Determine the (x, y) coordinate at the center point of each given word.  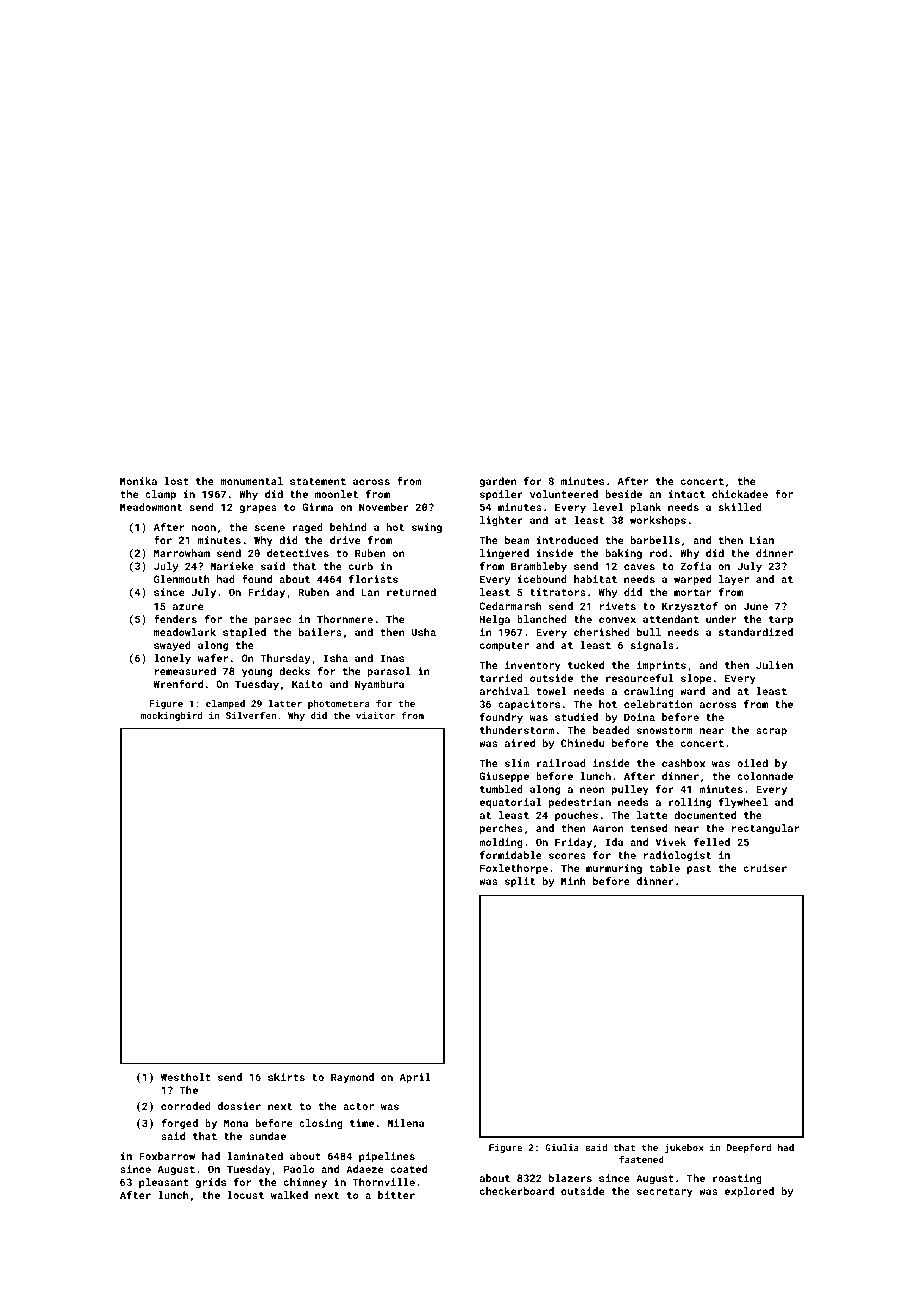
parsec (272, 621)
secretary (665, 1192)
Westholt (186, 1077)
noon (203, 528)
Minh (573, 881)
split (520, 882)
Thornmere (345, 619)
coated (409, 1169)
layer (734, 580)
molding (501, 843)
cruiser (765, 868)
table (665, 868)
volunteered (564, 494)
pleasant (164, 1183)
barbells (655, 540)
